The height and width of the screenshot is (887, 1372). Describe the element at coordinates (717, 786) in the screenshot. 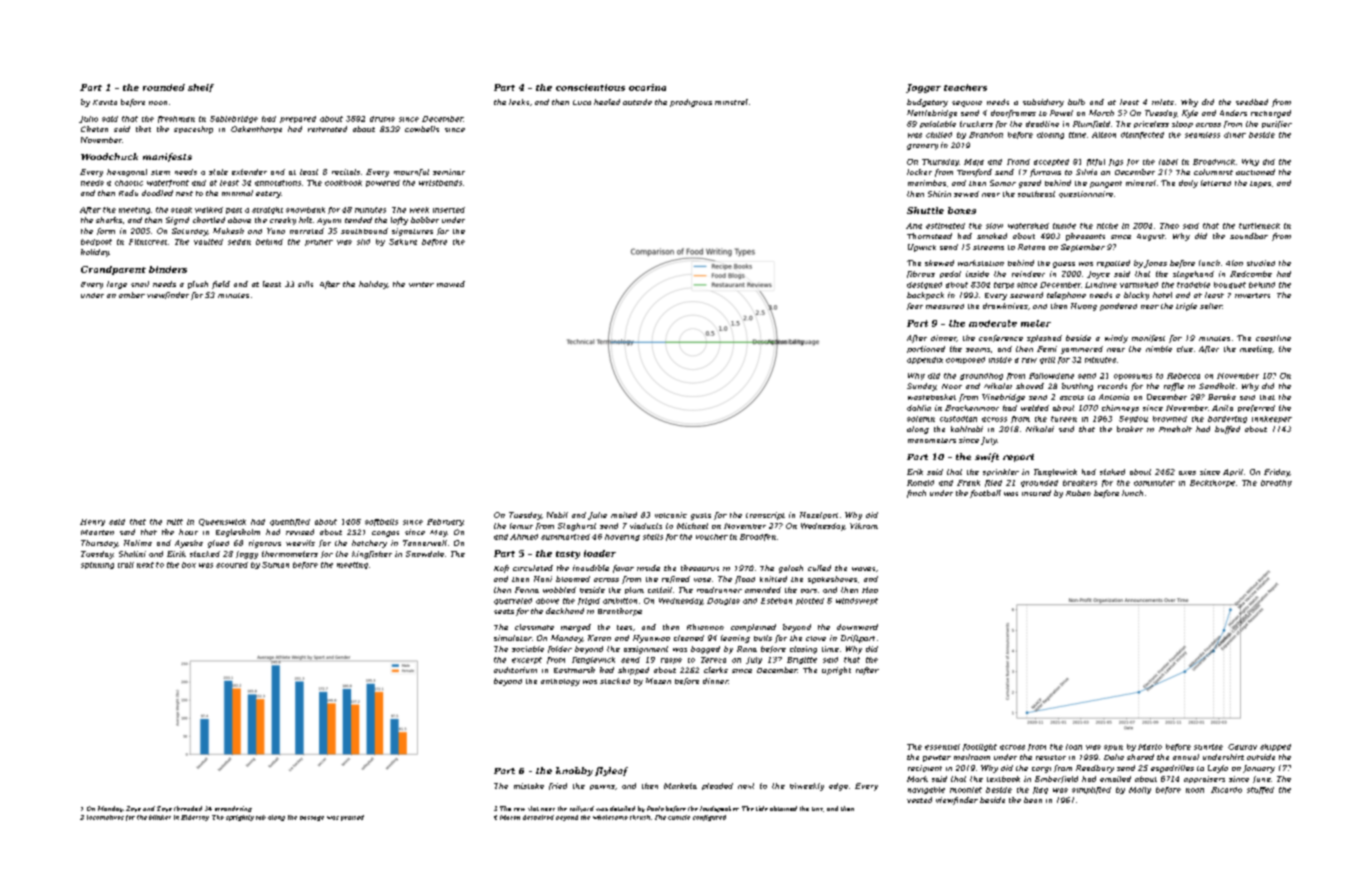

I see `pleaded` at that location.
